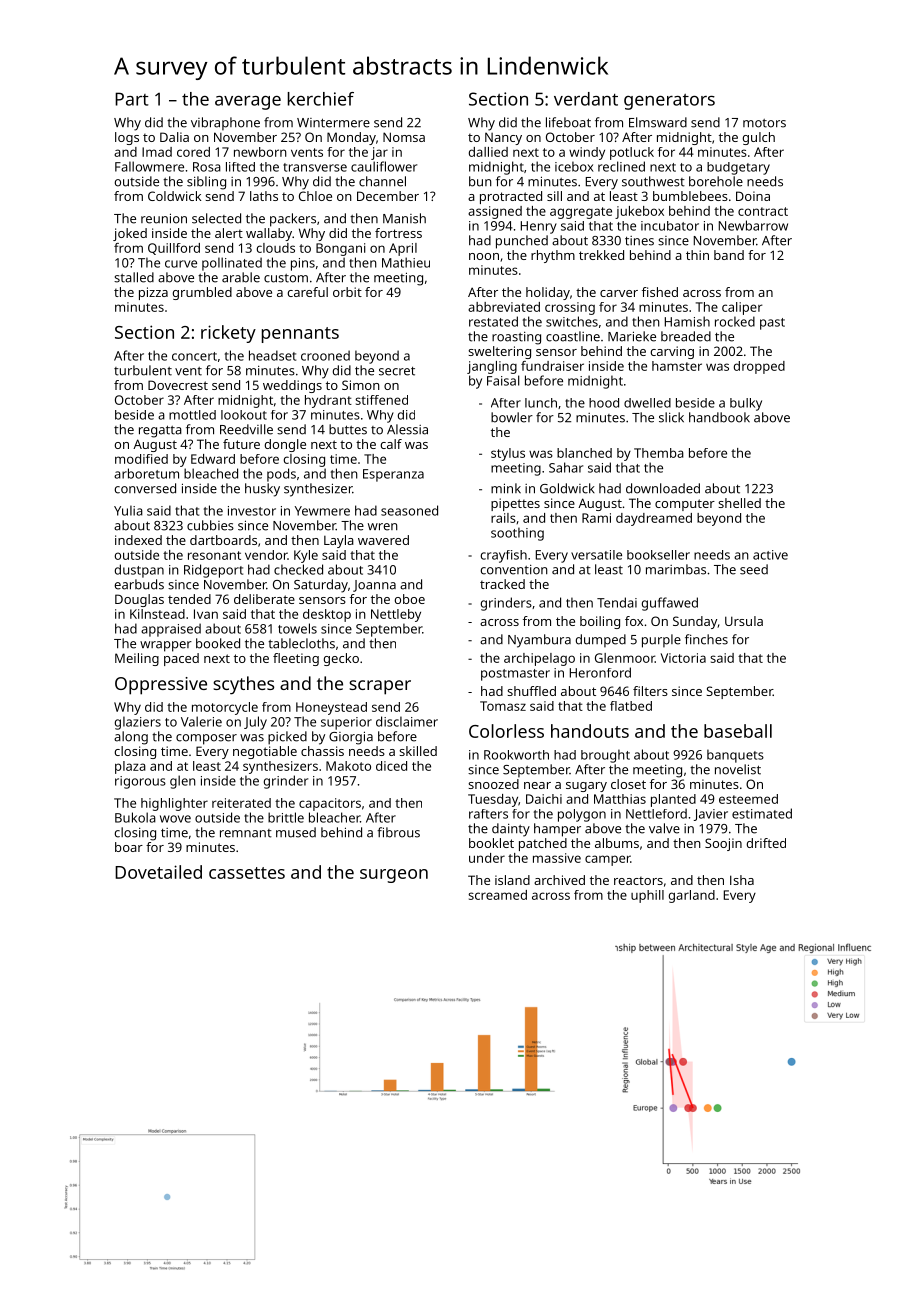  Describe the element at coordinates (194, 356) in the screenshot. I see `concert` at that location.
